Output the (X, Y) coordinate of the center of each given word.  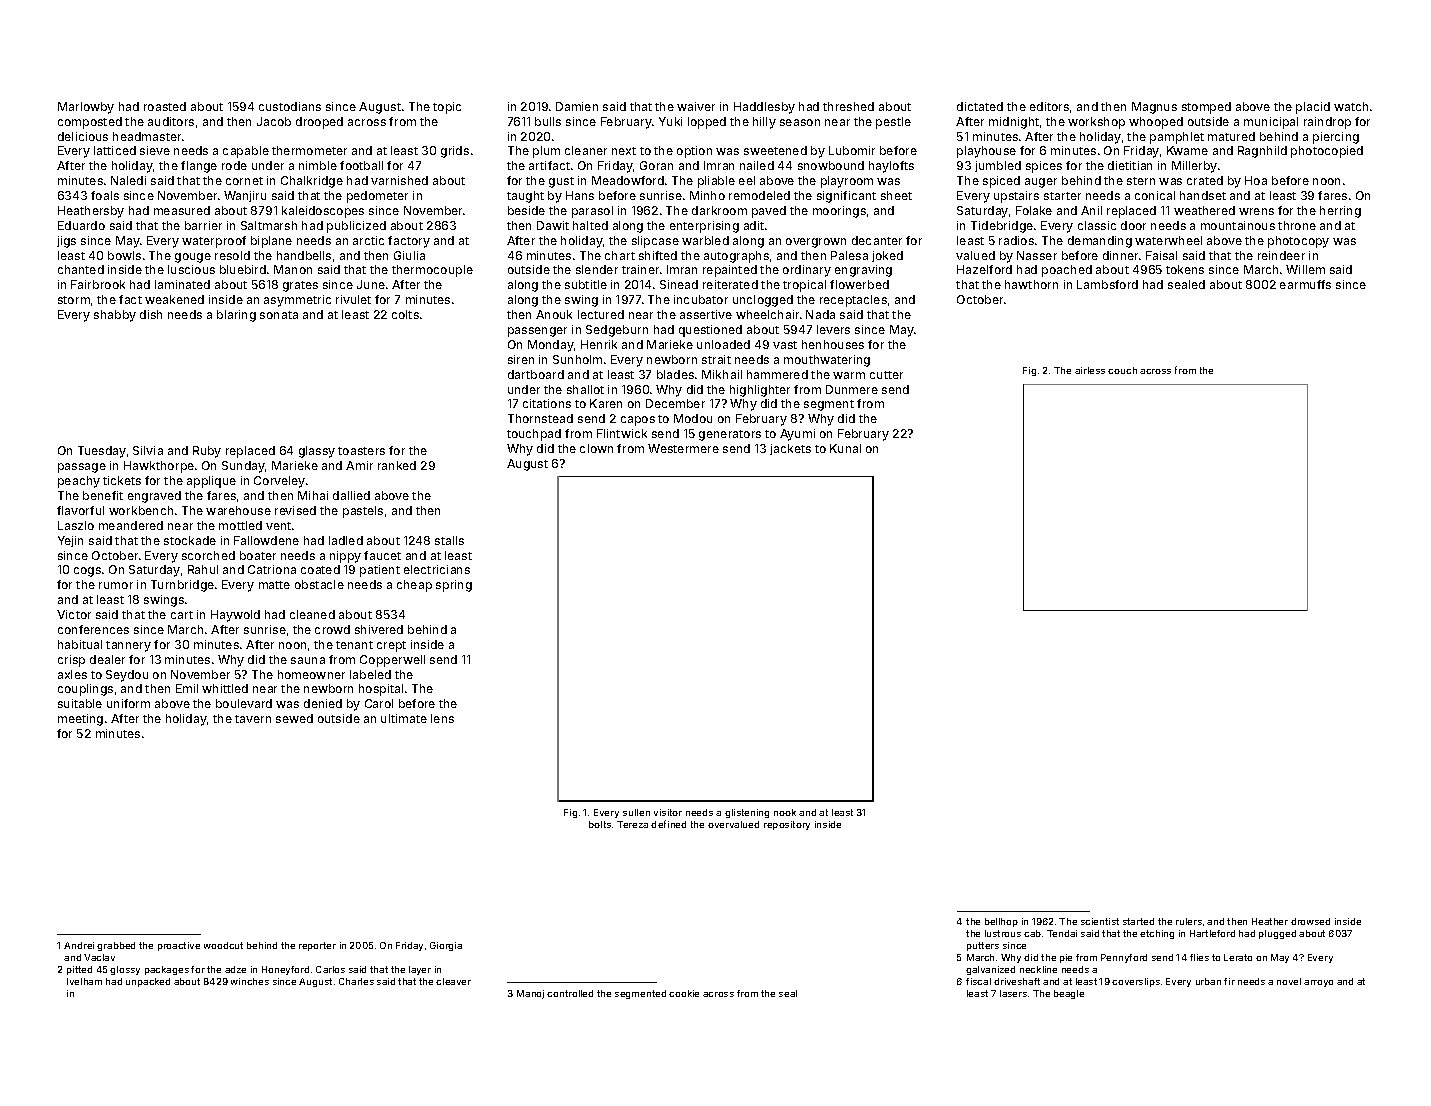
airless (1090, 370)
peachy (79, 482)
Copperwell (392, 661)
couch (1122, 370)
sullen (636, 812)
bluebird (243, 269)
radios (1016, 240)
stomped (1206, 108)
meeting (80, 720)
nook (785, 812)
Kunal (845, 448)
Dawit (553, 225)
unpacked (148, 982)
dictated (980, 106)
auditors (171, 121)
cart (182, 615)
